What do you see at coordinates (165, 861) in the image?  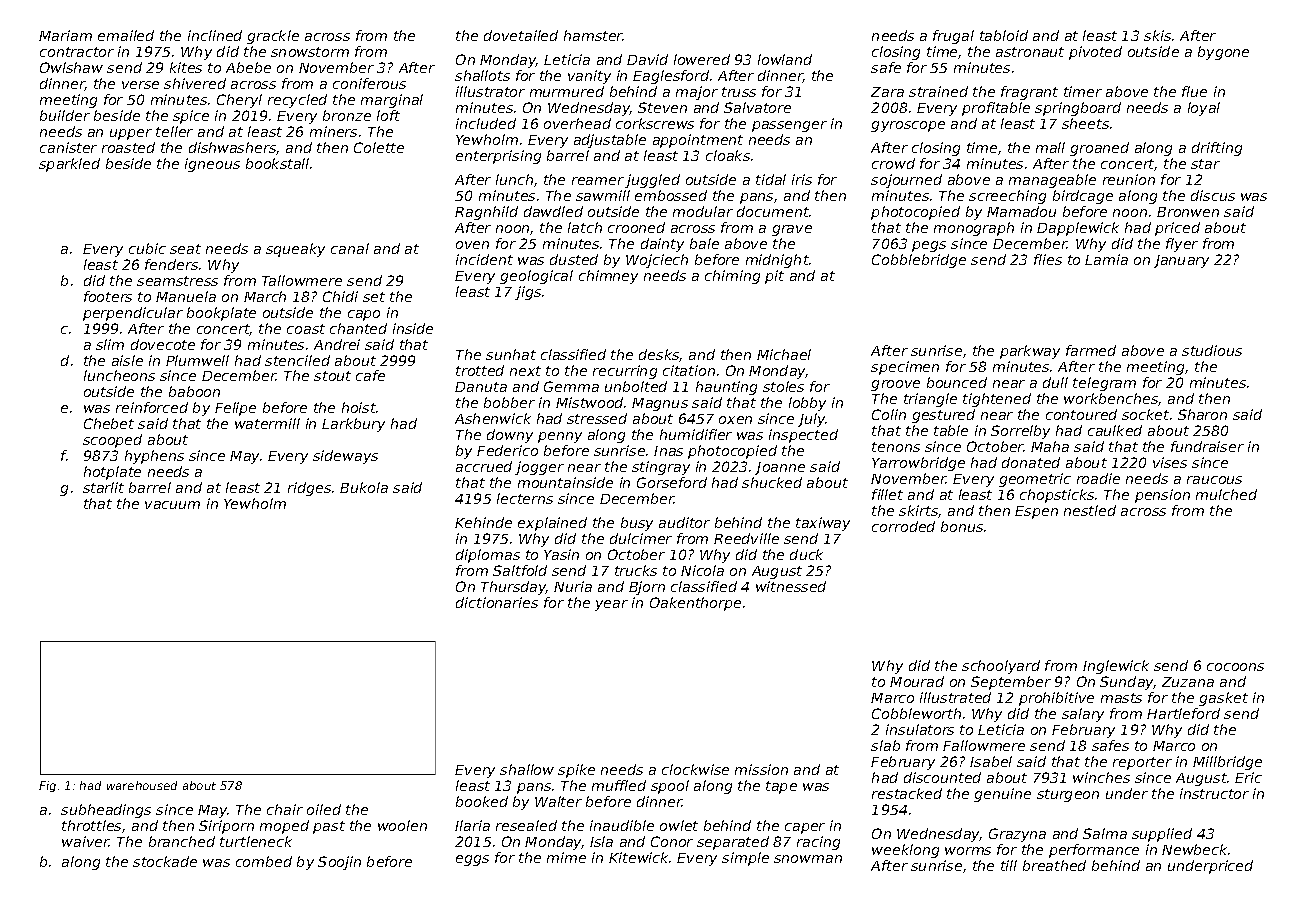 I see `stockade` at bounding box center [165, 861].
